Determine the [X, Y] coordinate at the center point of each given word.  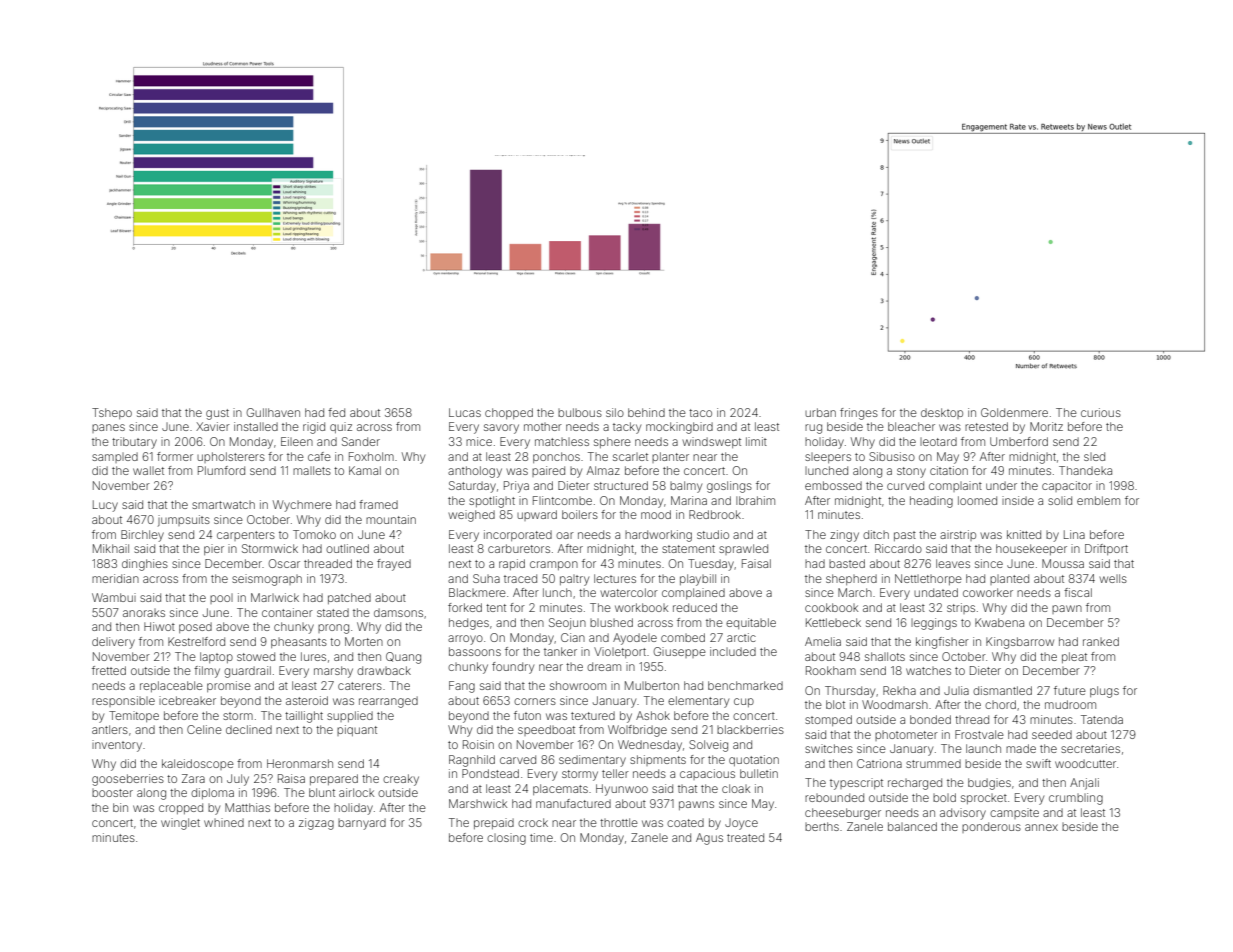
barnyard [362, 824]
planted [1009, 579]
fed [336, 412]
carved [518, 759]
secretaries [1090, 748]
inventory [117, 746]
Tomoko [314, 534]
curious [1101, 412]
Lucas [465, 412]
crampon [554, 565]
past [905, 536]
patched [349, 598]
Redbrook [715, 514]
